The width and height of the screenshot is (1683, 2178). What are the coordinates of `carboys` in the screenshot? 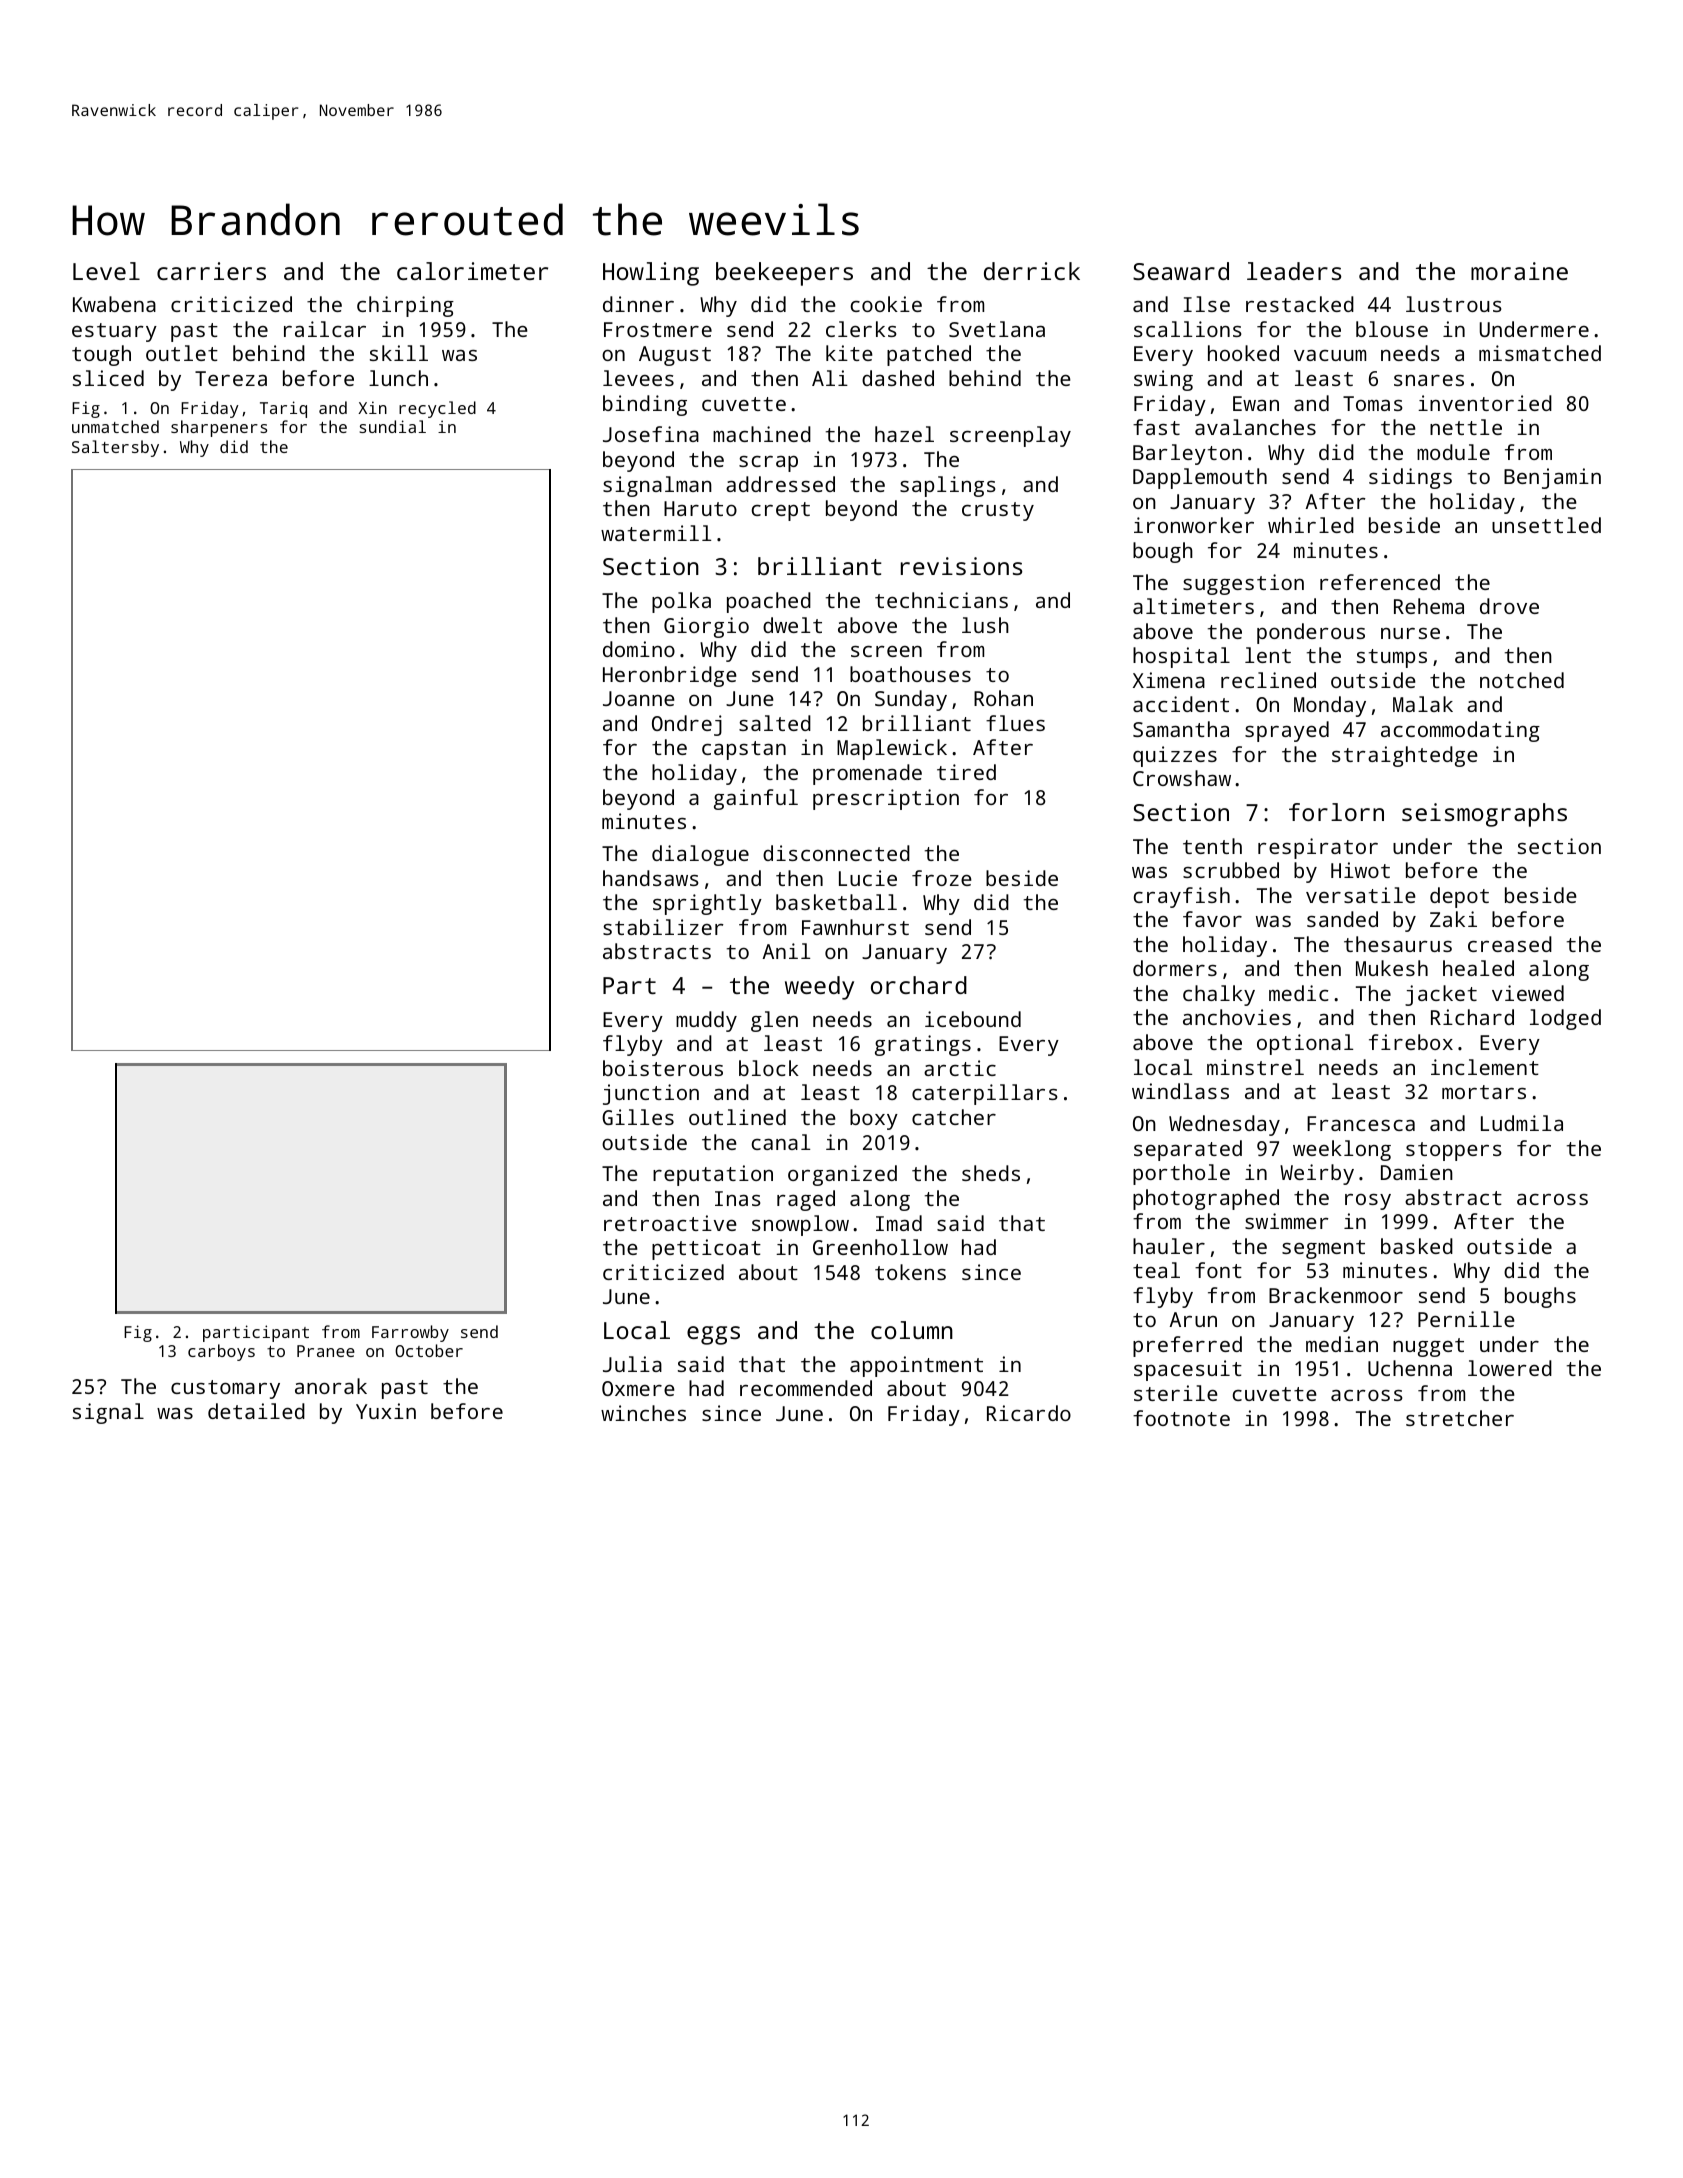 It's located at (221, 1352).
